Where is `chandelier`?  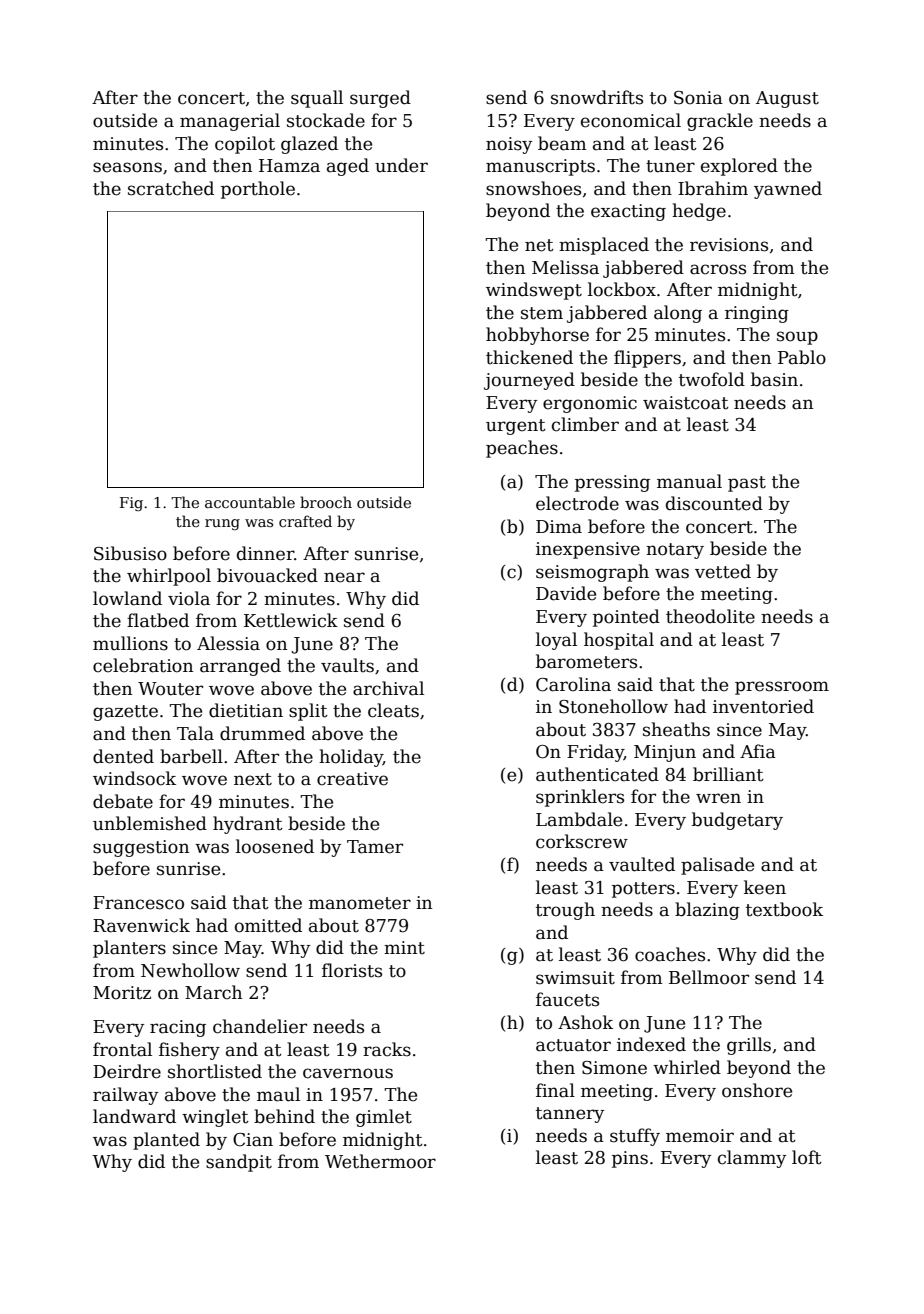 chandelier is located at coordinates (260, 1026).
